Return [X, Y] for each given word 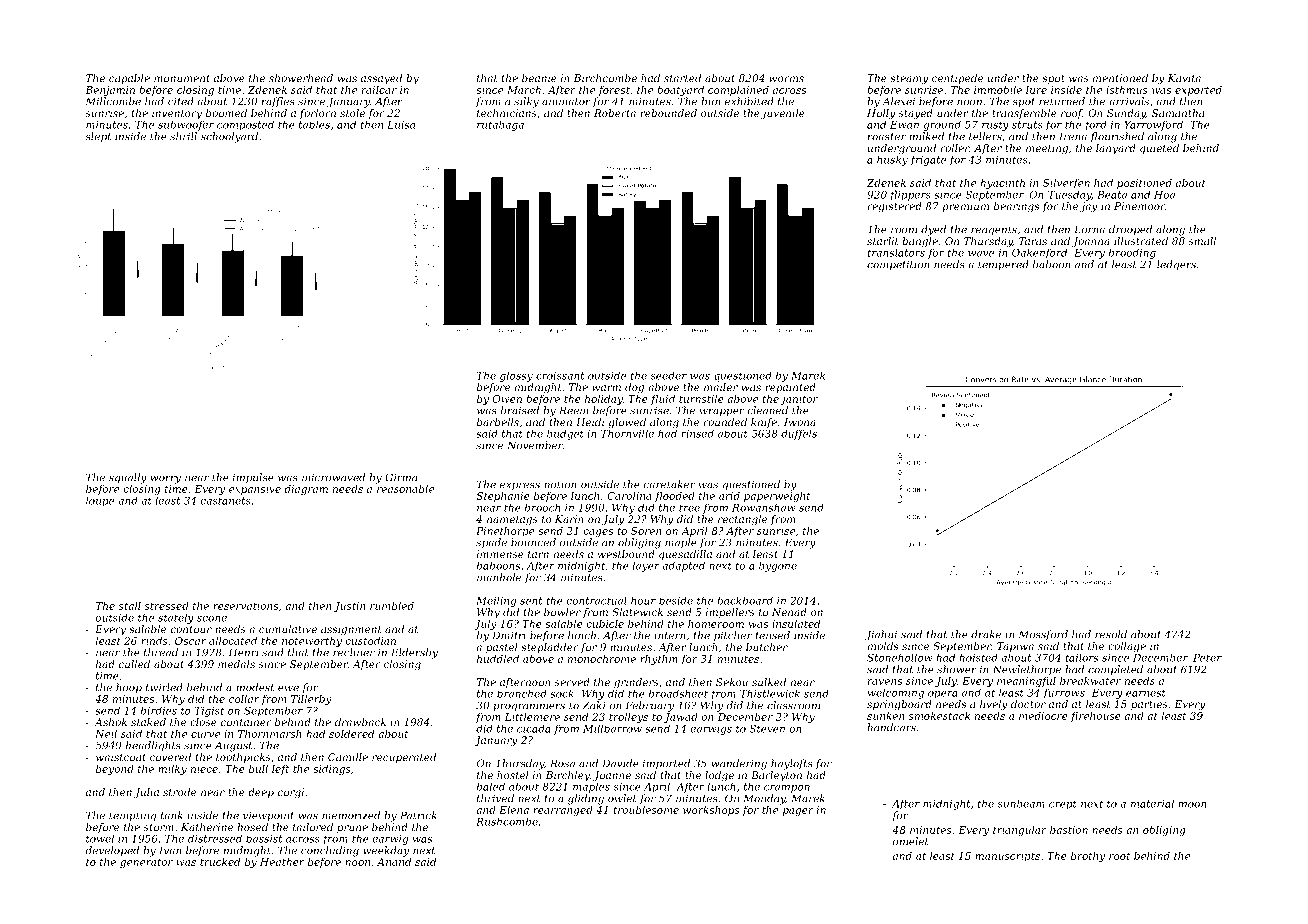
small [1202, 241]
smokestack [939, 716]
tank [172, 815]
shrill [183, 136]
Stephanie [503, 497]
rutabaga [500, 126]
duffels [799, 435]
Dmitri [509, 635]
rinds [154, 641]
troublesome [646, 810]
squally [128, 478]
